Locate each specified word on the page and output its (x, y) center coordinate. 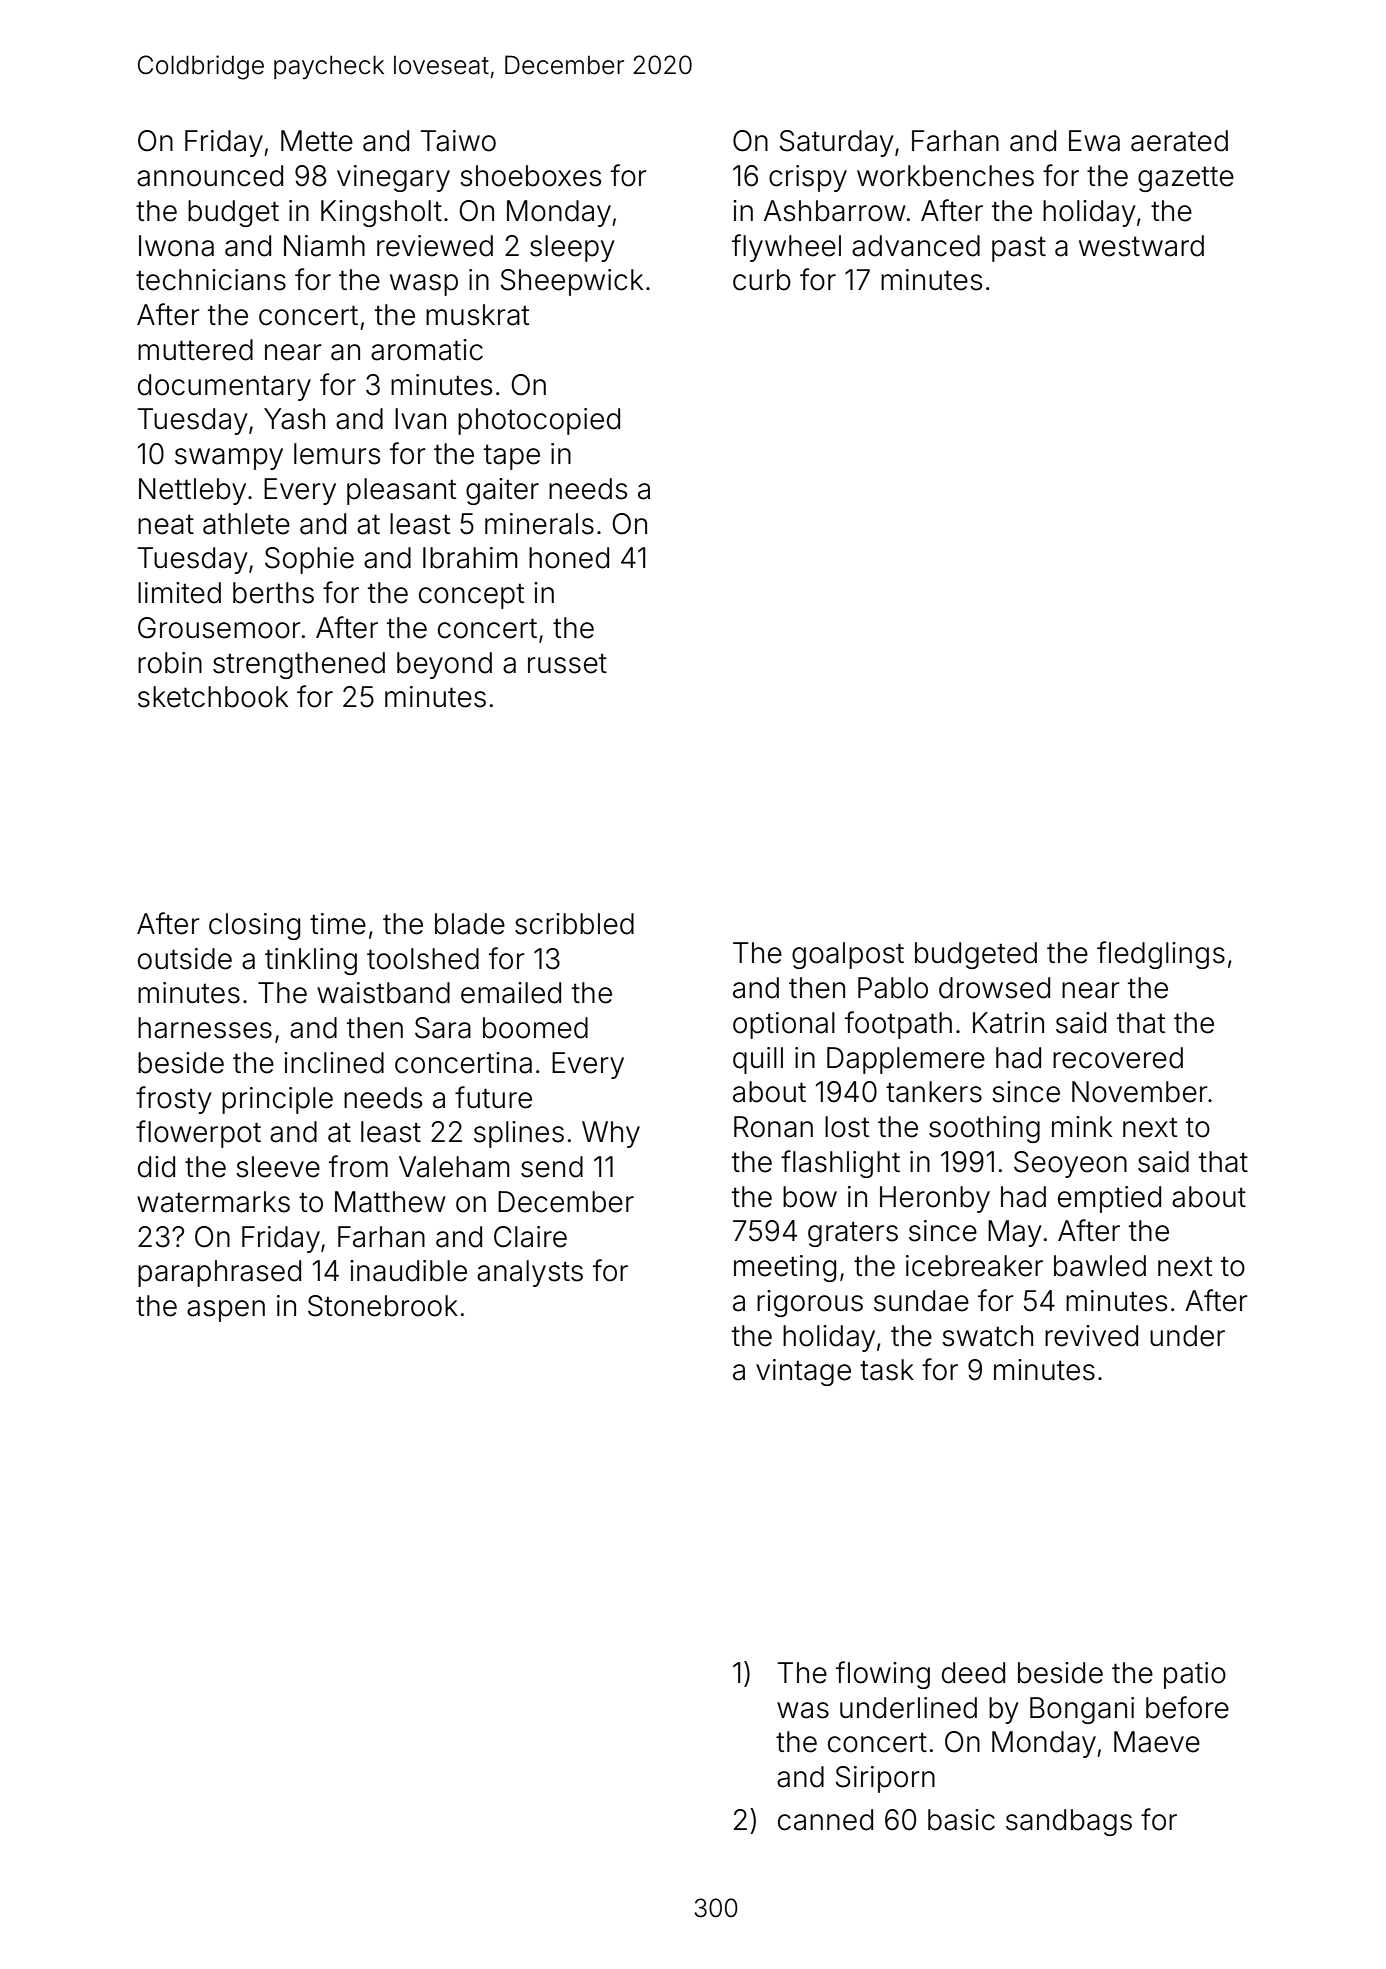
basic (961, 1820)
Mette (317, 141)
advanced (916, 246)
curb (762, 280)
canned (825, 1820)
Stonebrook (383, 1306)
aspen (226, 1311)
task (887, 1370)
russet (567, 663)
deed (973, 1673)
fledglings (1161, 955)
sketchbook (213, 697)
